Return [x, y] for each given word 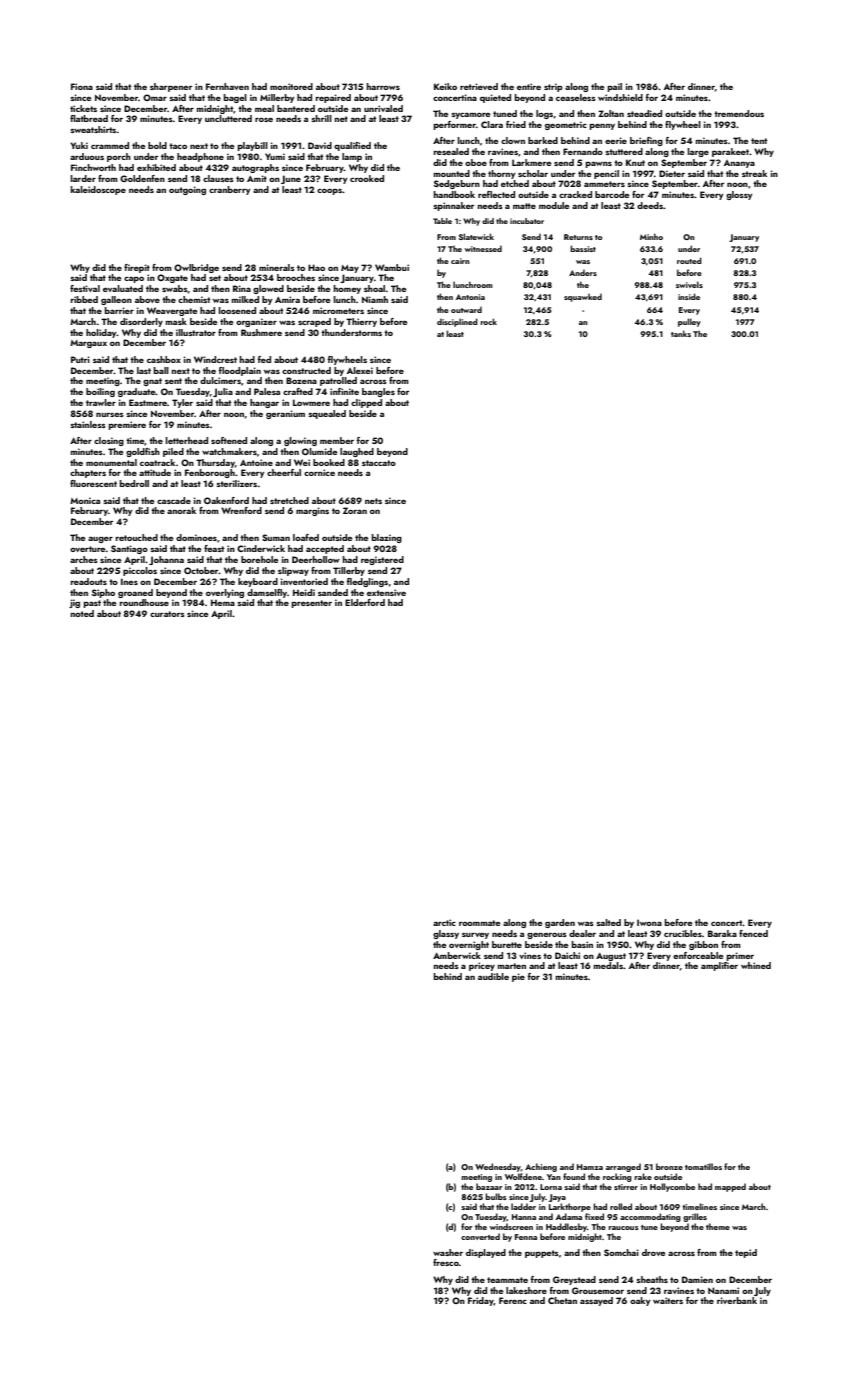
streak [754, 173]
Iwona [649, 922]
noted [82, 613]
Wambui [392, 267]
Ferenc [513, 1300]
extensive [386, 592]
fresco [446, 1262]
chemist [194, 299]
